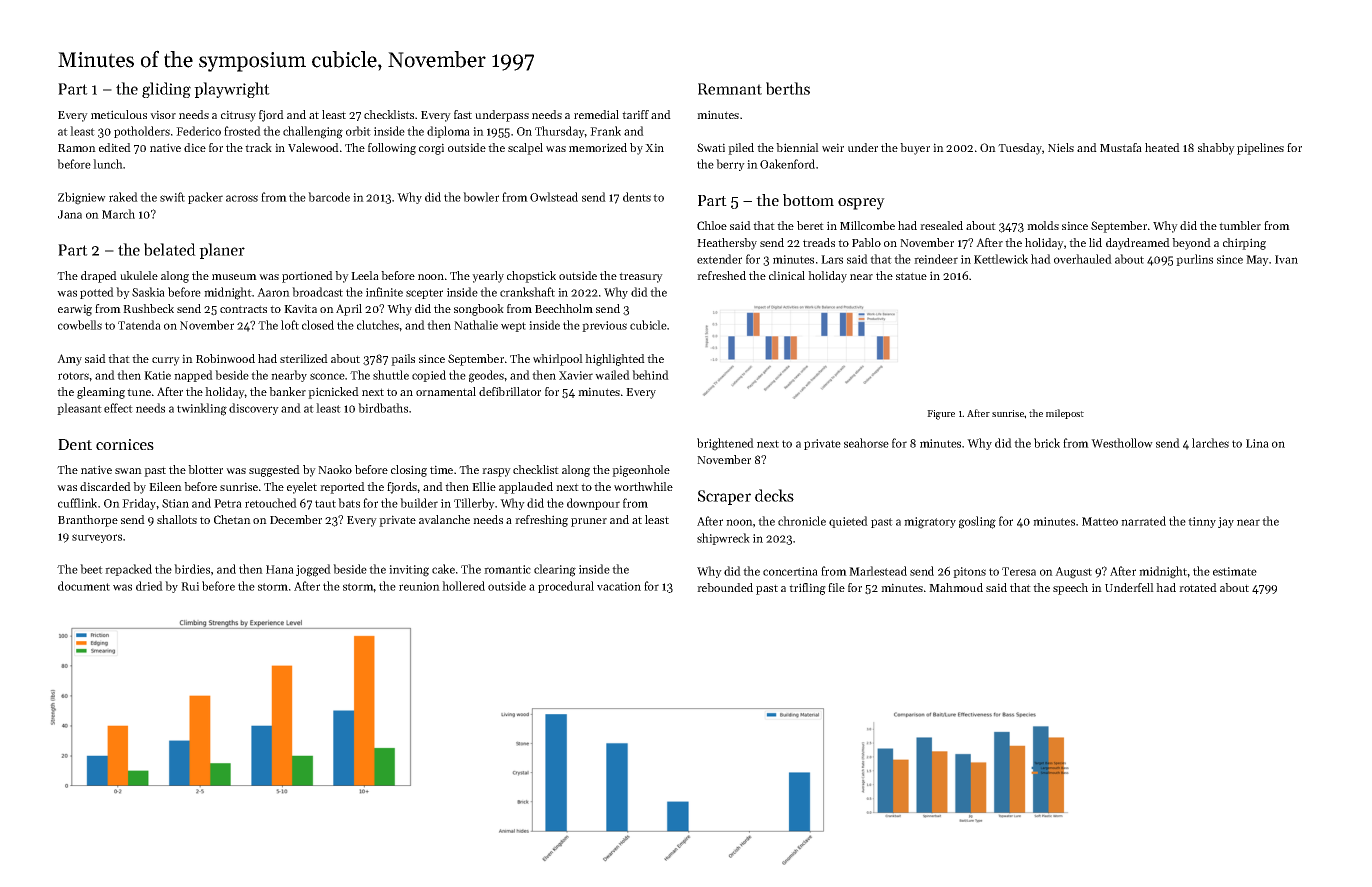  I want to click on molds, so click(1043, 225).
